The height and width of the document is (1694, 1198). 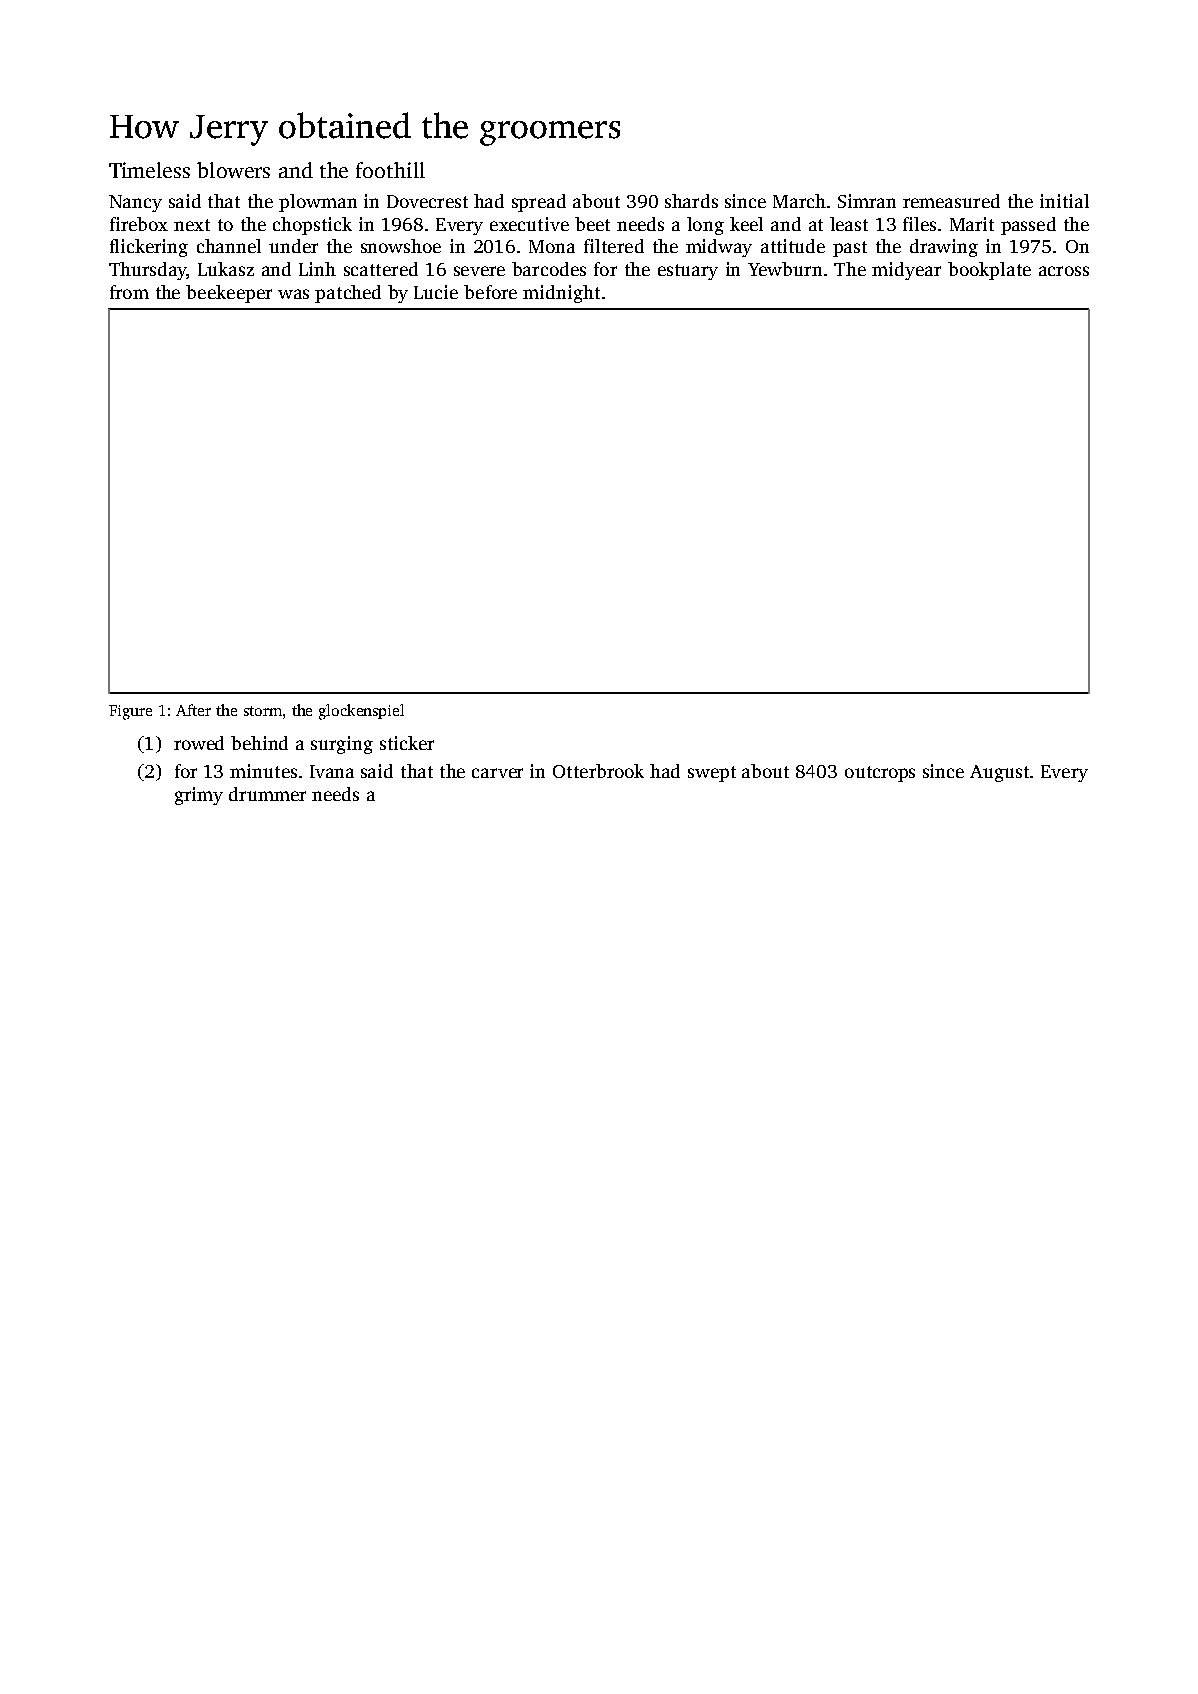 I want to click on was, so click(x=293, y=294).
